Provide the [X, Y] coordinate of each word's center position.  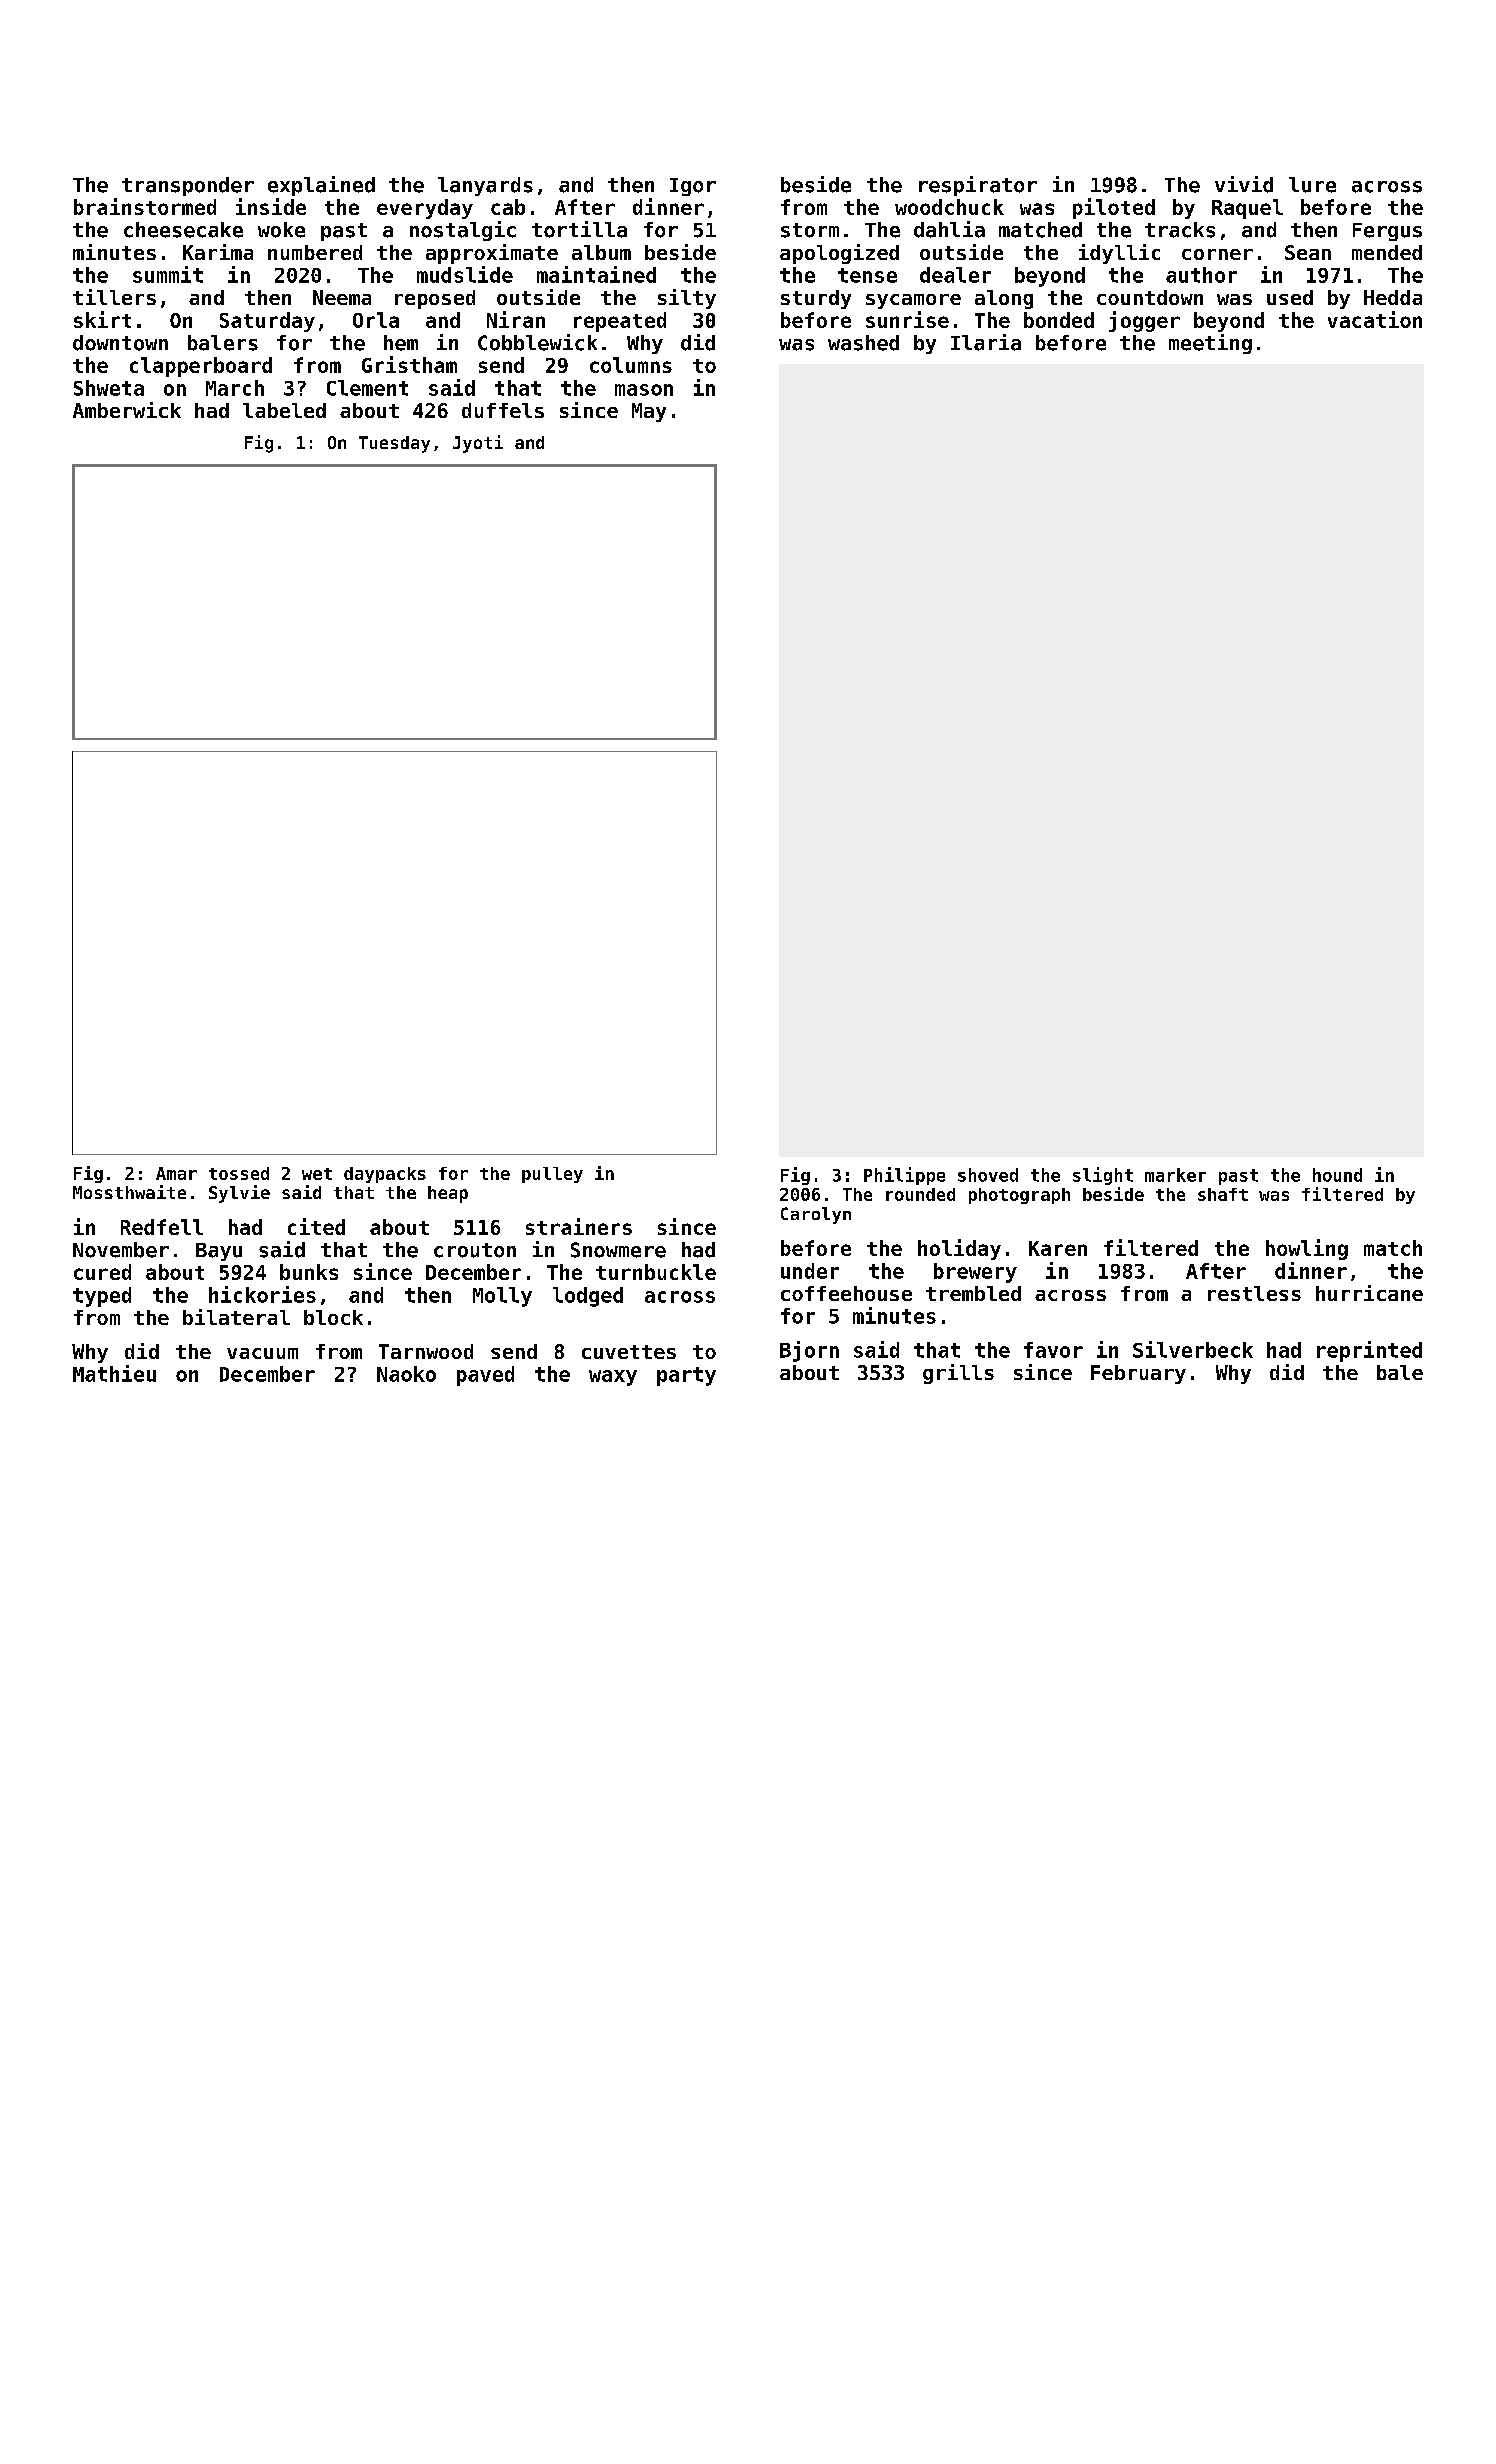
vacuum [262, 1353]
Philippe [904, 1176]
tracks [1180, 230]
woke [281, 230]
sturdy [816, 299]
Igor [693, 187]
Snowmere [618, 1250]
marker [1175, 1175]
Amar [176, 1173]
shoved [988, 1175]
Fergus [1387, 232]
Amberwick [127, 410]
